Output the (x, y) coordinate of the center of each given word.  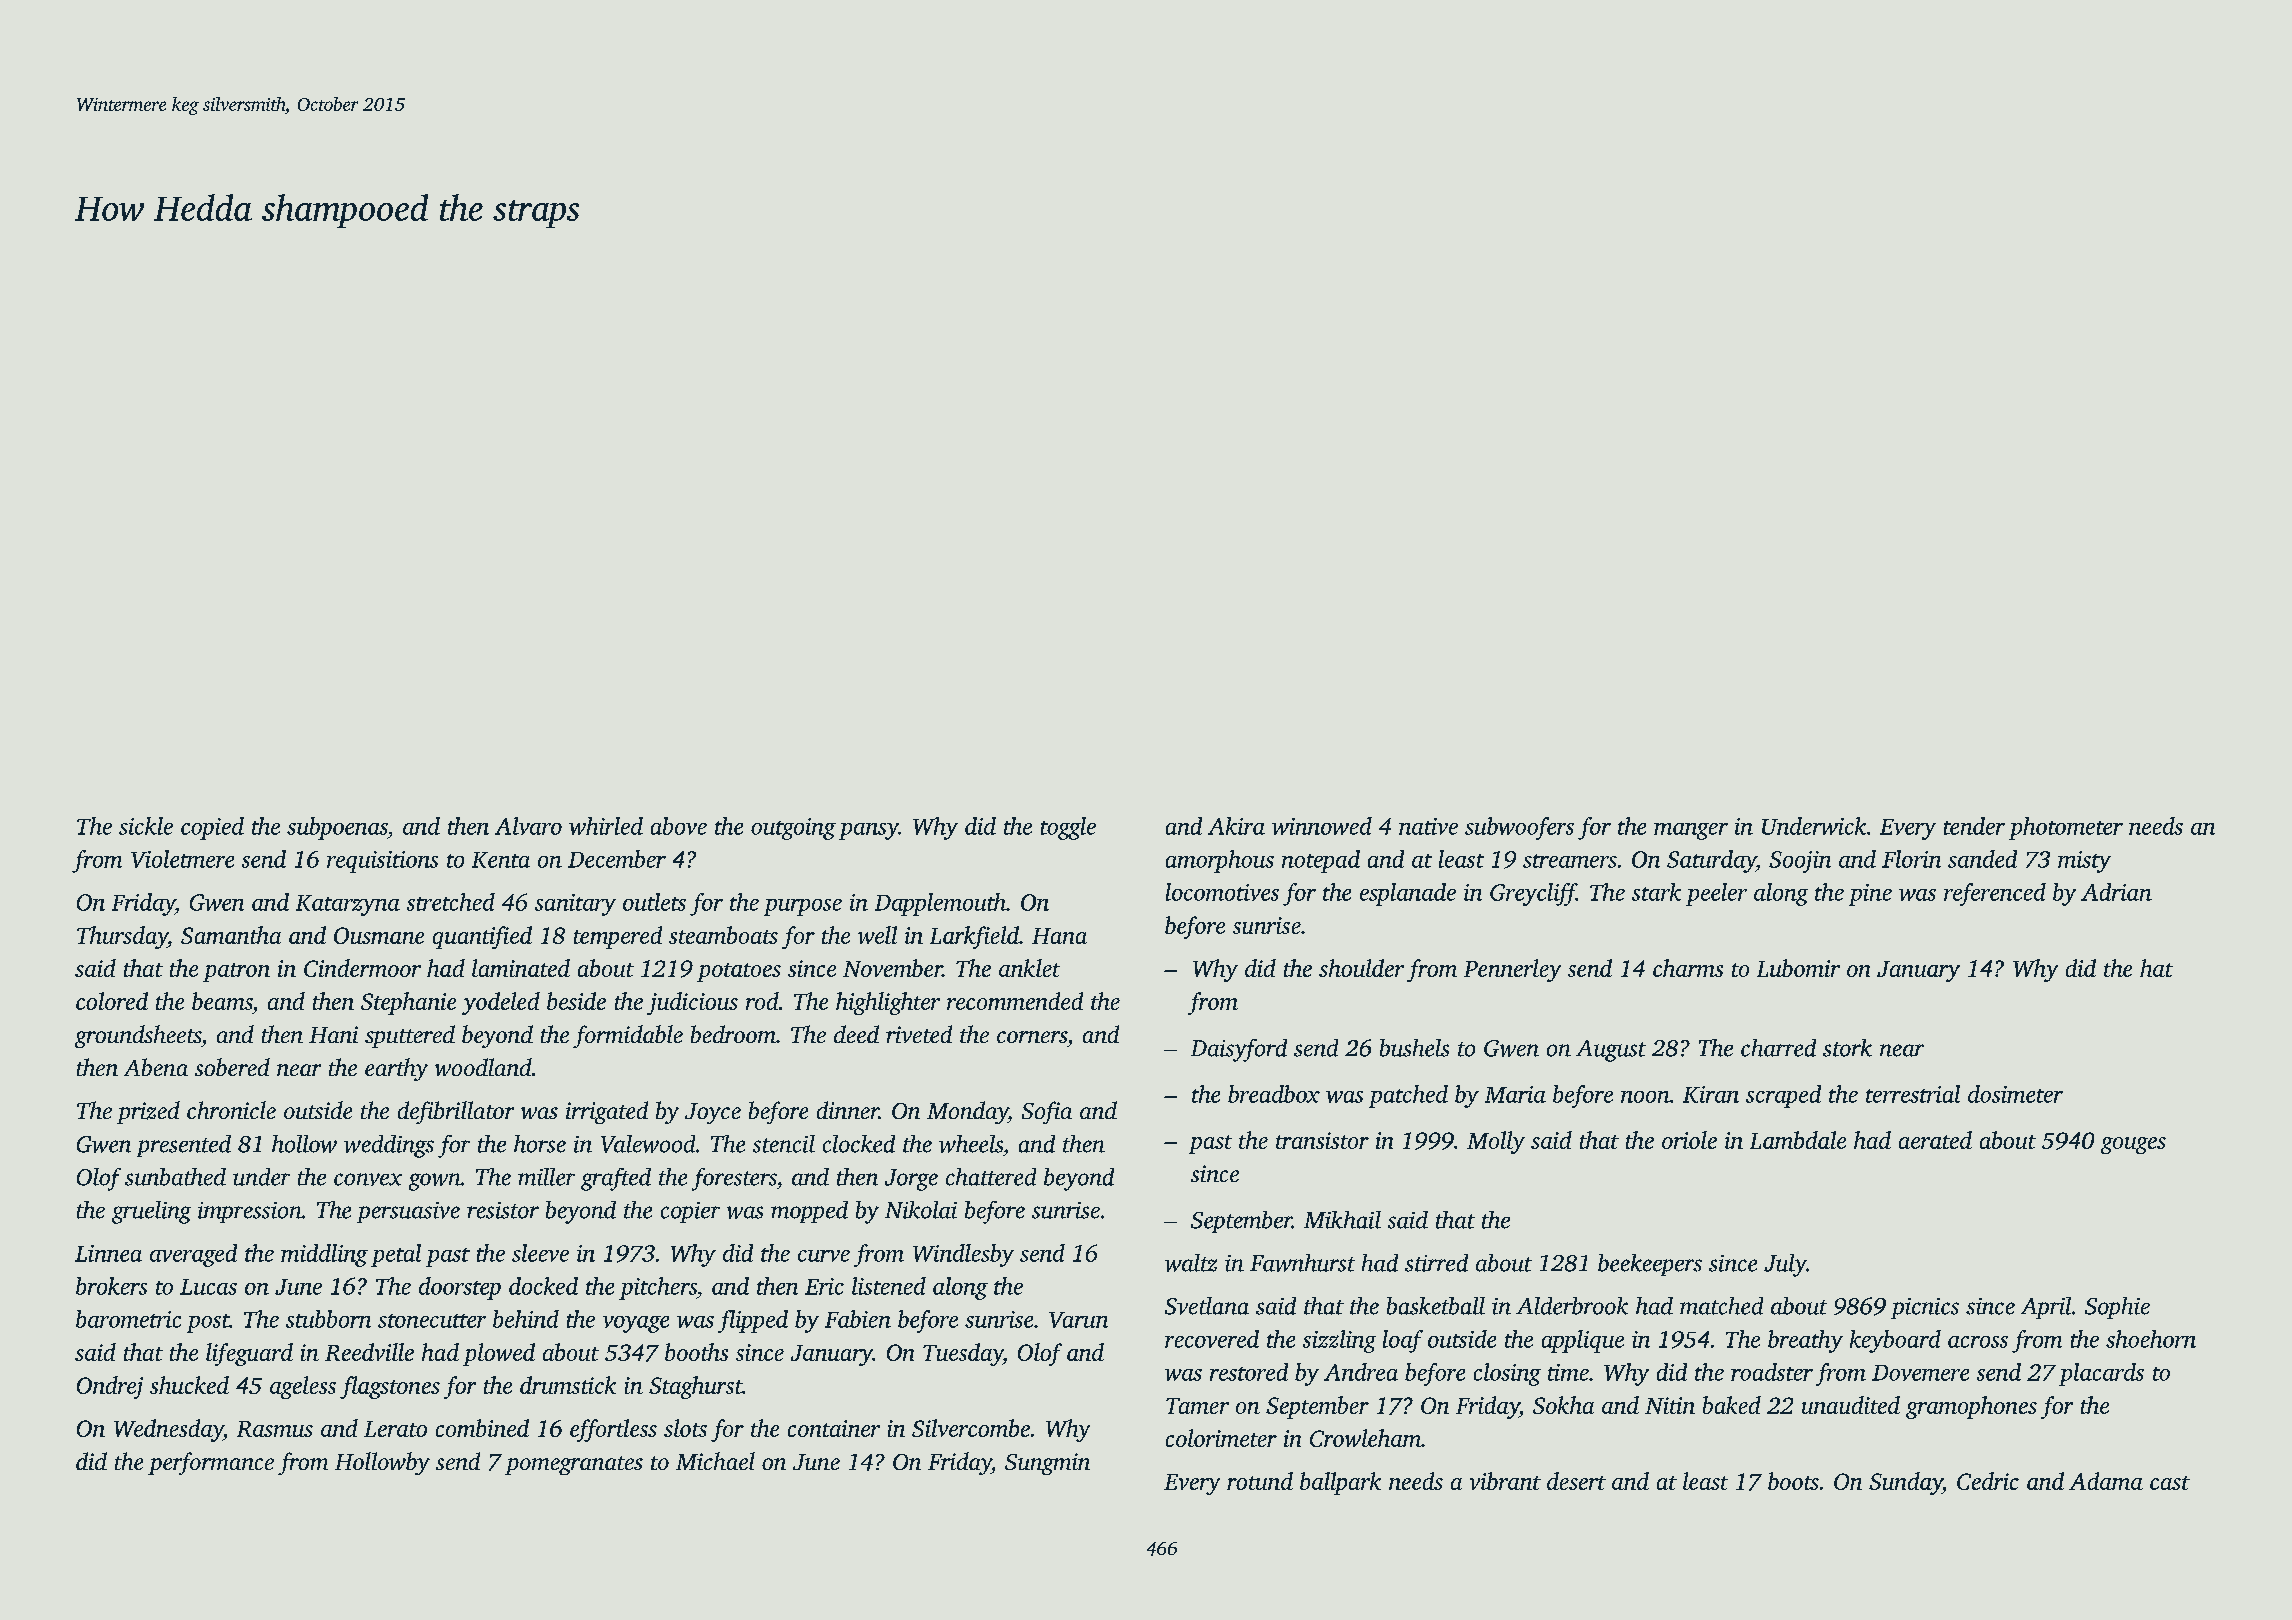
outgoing (793, 829)
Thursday (122, 937)
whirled (606, 826)
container (834, 1428)
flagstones (390, 1387)
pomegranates (574, 1465)
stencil (784, 1144)
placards (2101, 1374)
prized (148, 1112)
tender (1974, 826)
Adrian (2116, 892)
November (893, 968)
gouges (2133, 1145)
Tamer (1197, 1406)
